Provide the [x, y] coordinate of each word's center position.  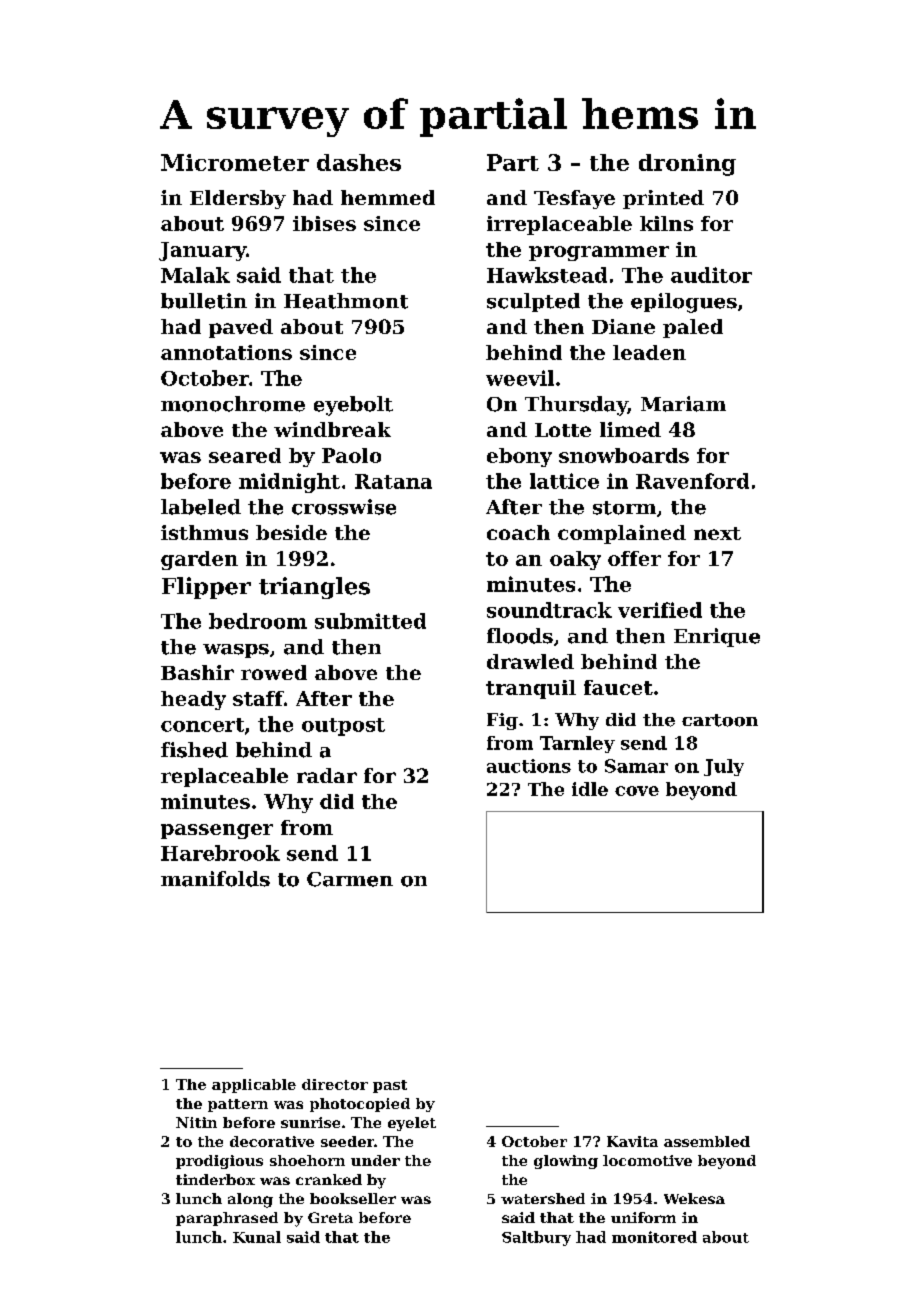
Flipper [206, 588]
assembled [707, 1141]
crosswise [344, 507]
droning [687, 165]
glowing [566, 1162]
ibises [324, 223]
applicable [254, 1086]
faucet [618, 687]
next [717, 533]
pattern [238, 1105]
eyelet [412, 1124]
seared [245, 455]
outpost [343, 727]
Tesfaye [574, 199]
